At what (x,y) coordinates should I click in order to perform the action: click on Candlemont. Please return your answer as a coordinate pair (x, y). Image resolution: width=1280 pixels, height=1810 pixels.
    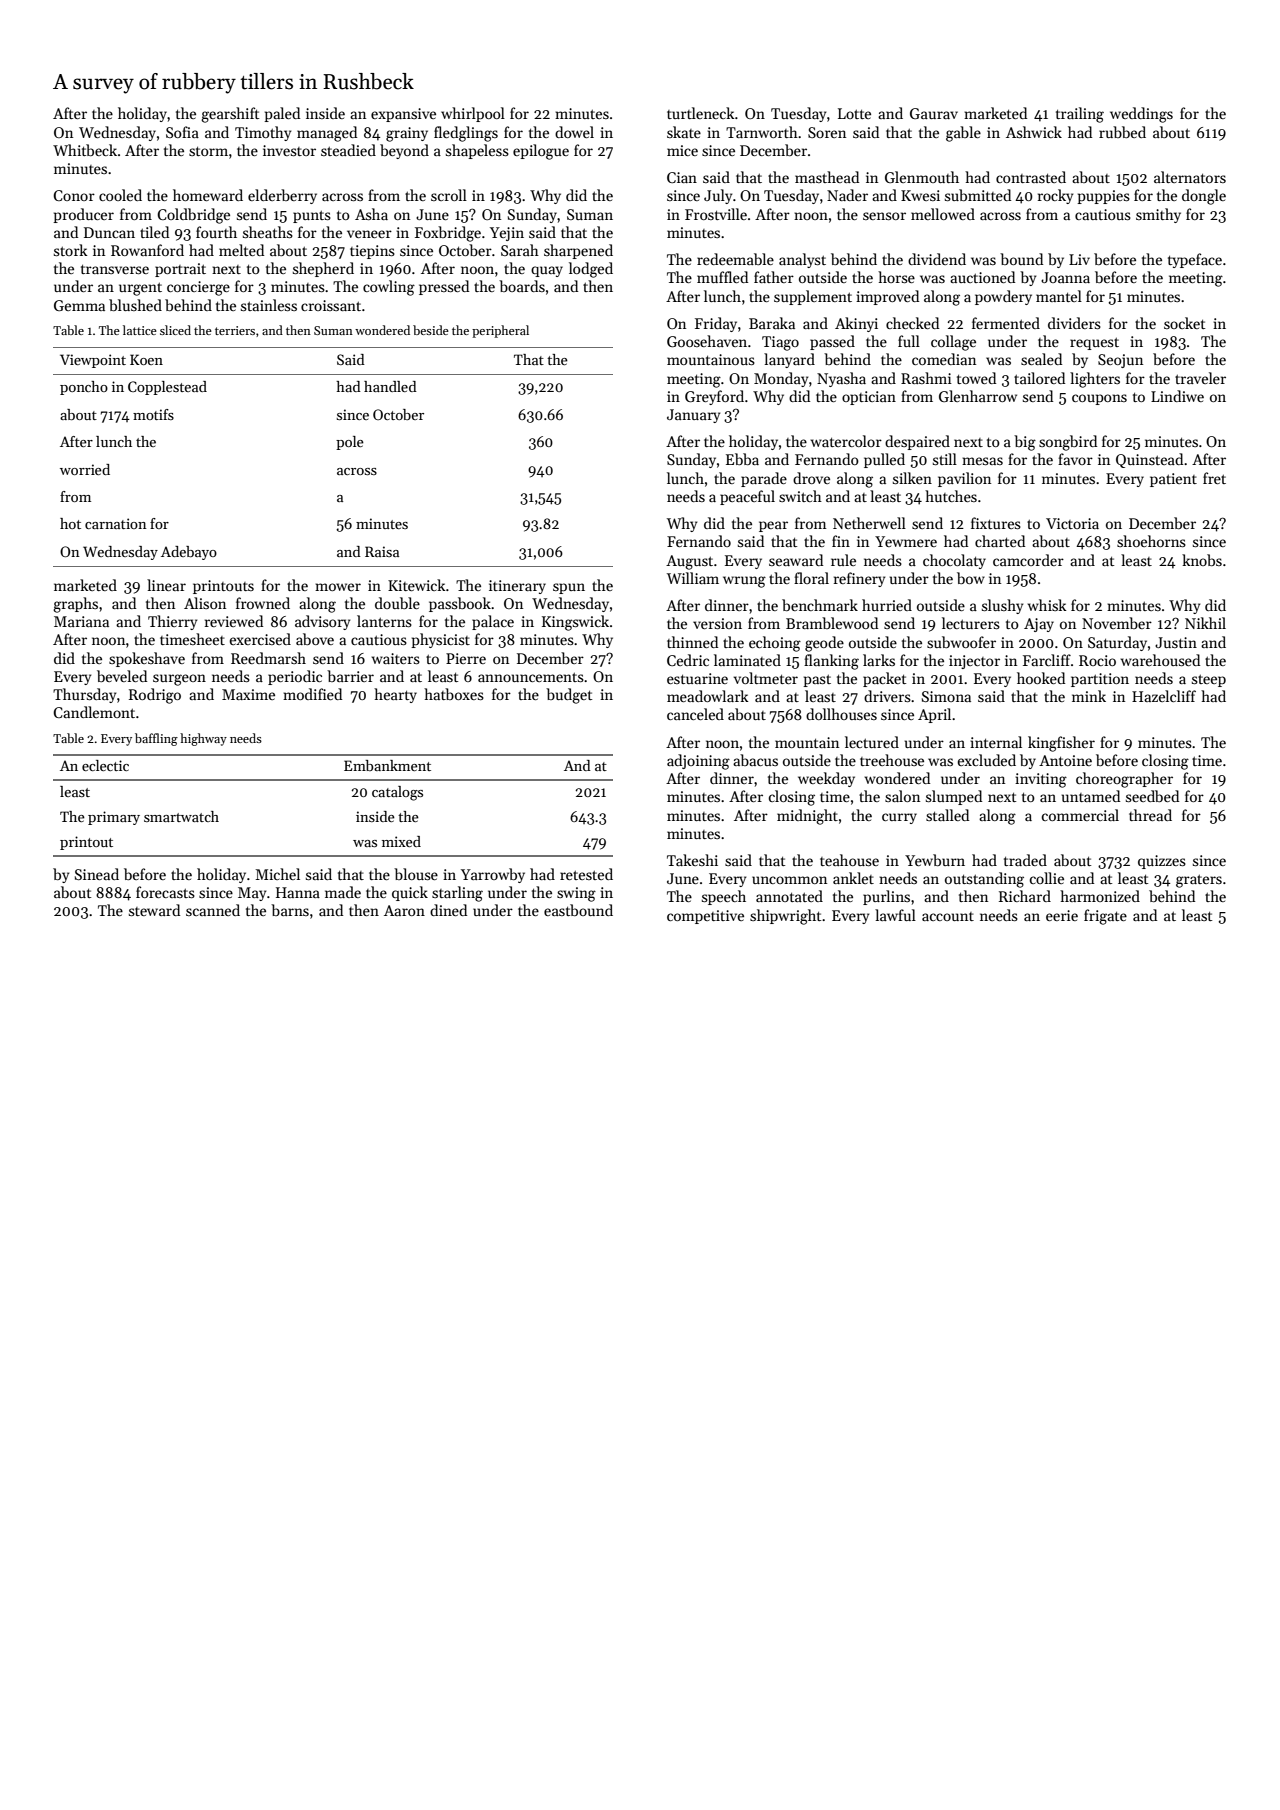
    Looking at the image, I should click on (94, 712).
